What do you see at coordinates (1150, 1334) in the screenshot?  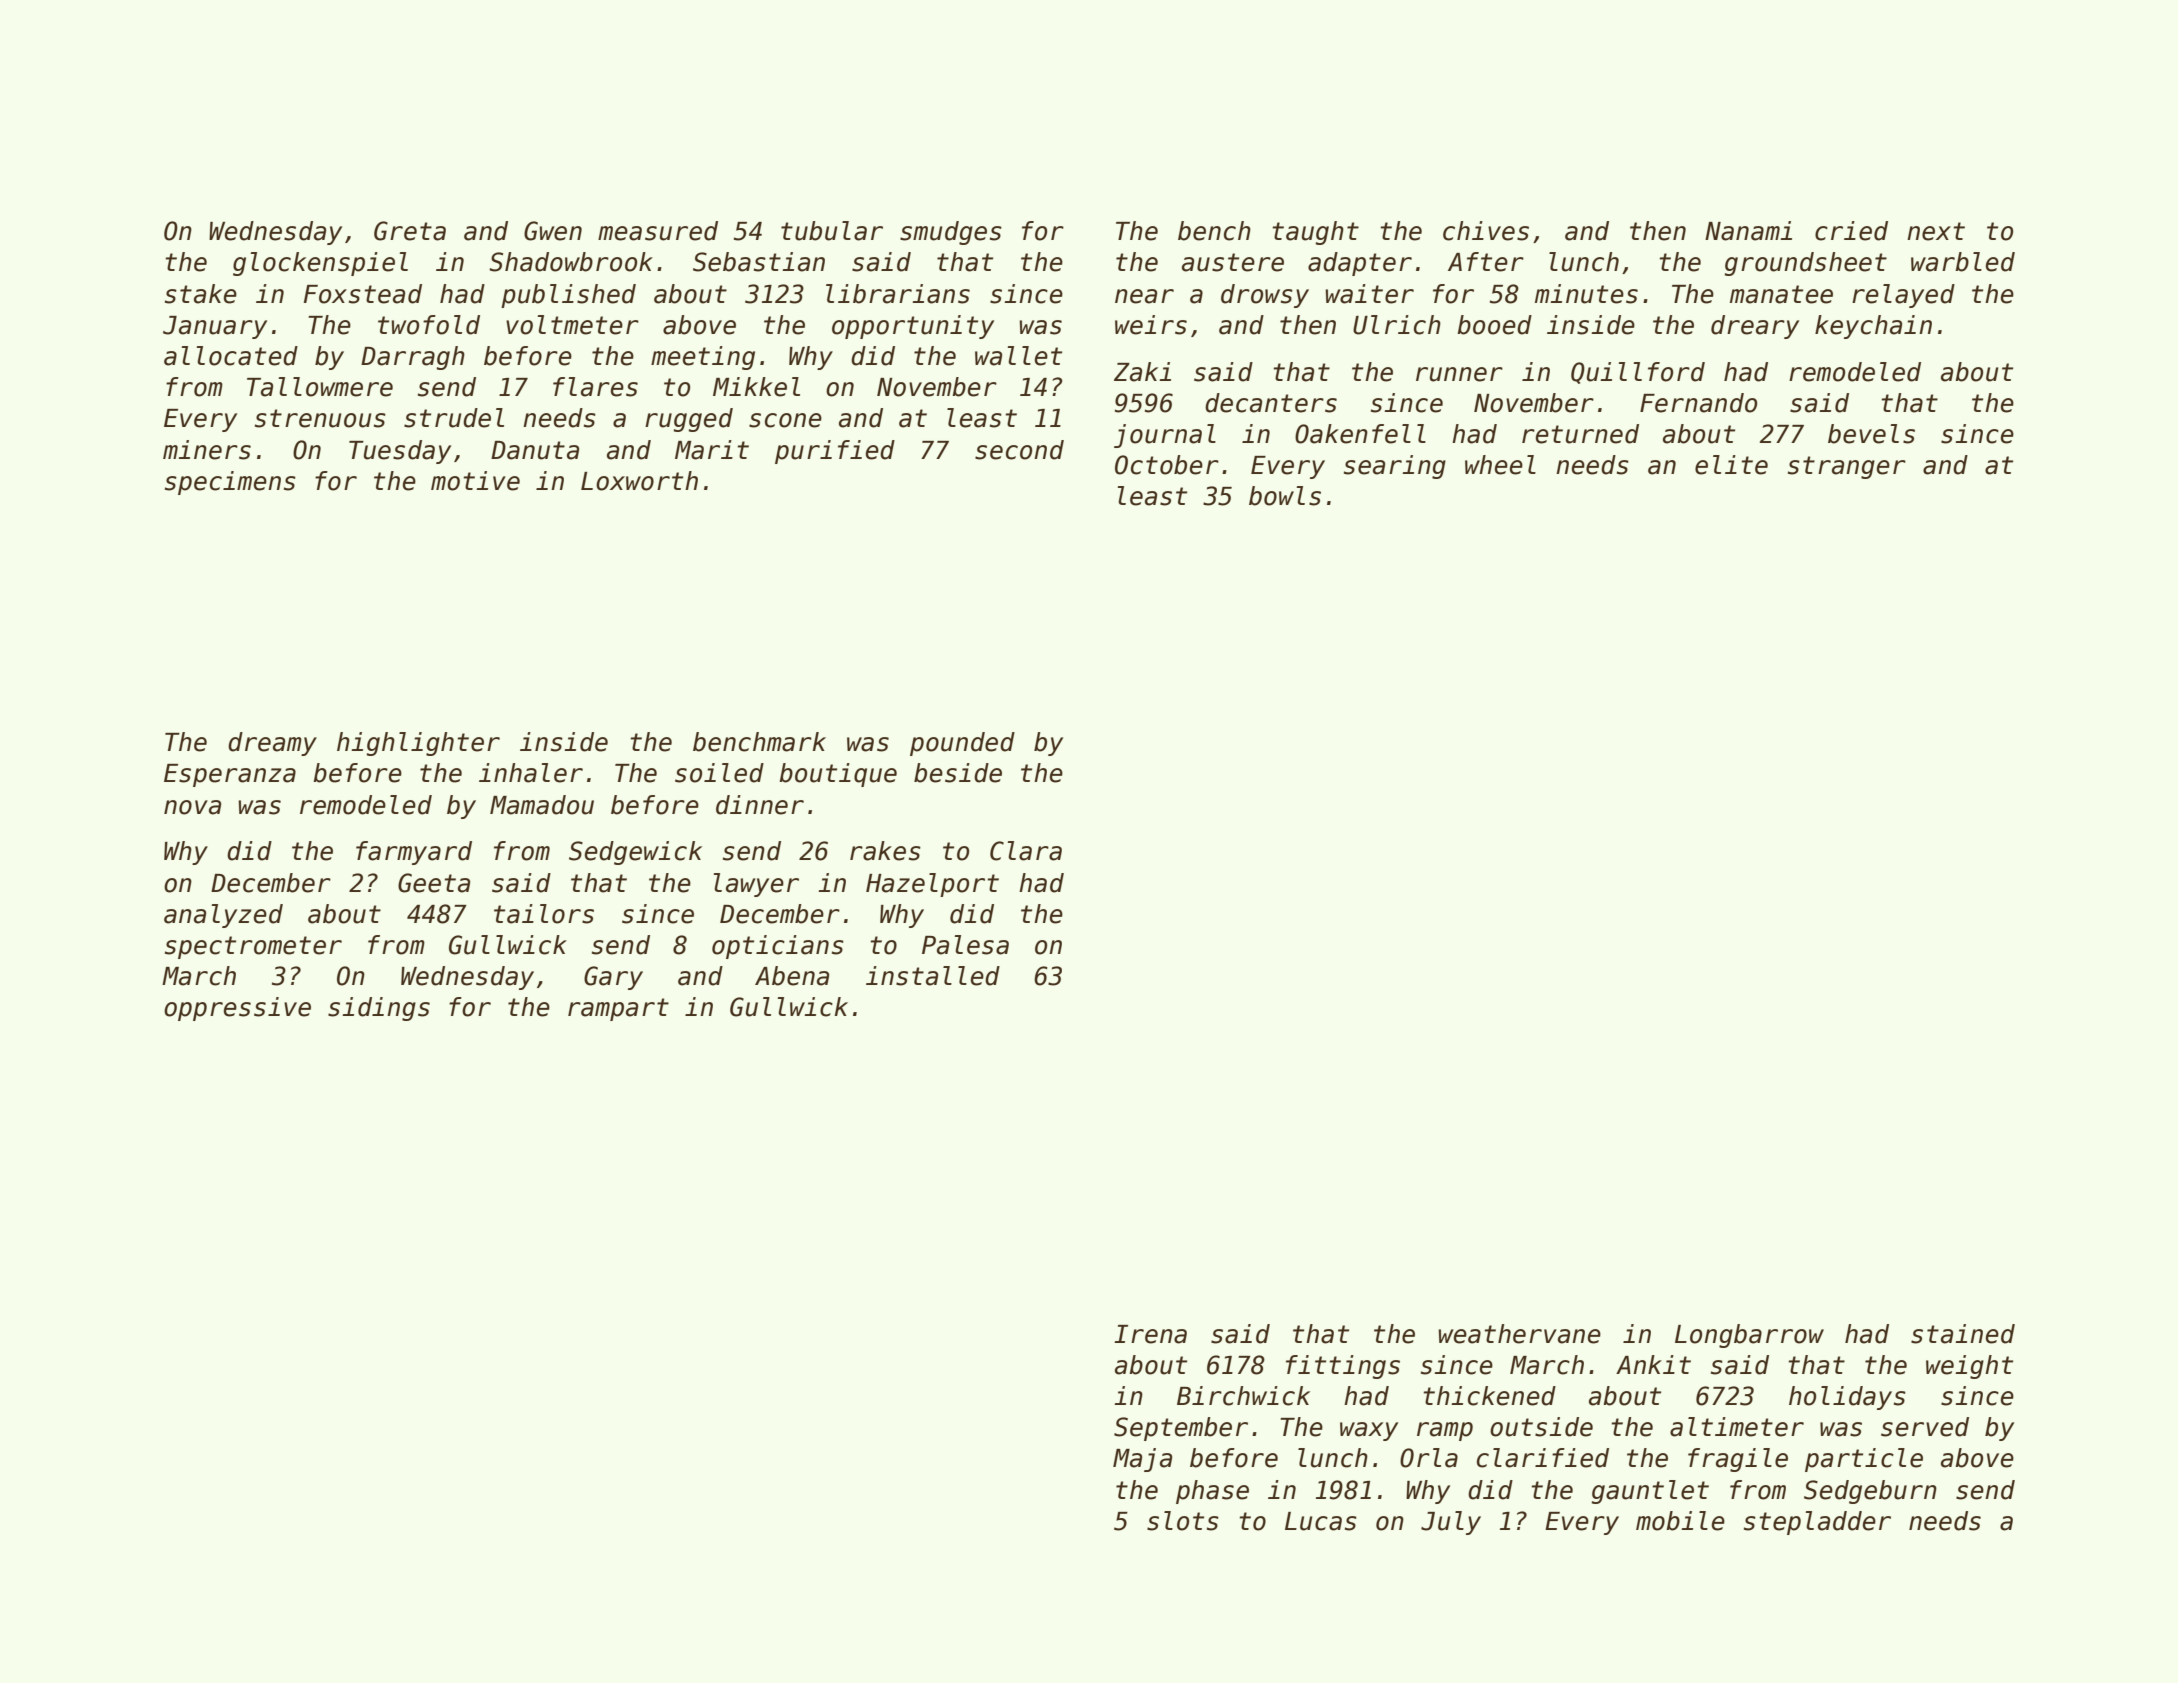 I see `Irena` at bounding box center [1150, 1334].
